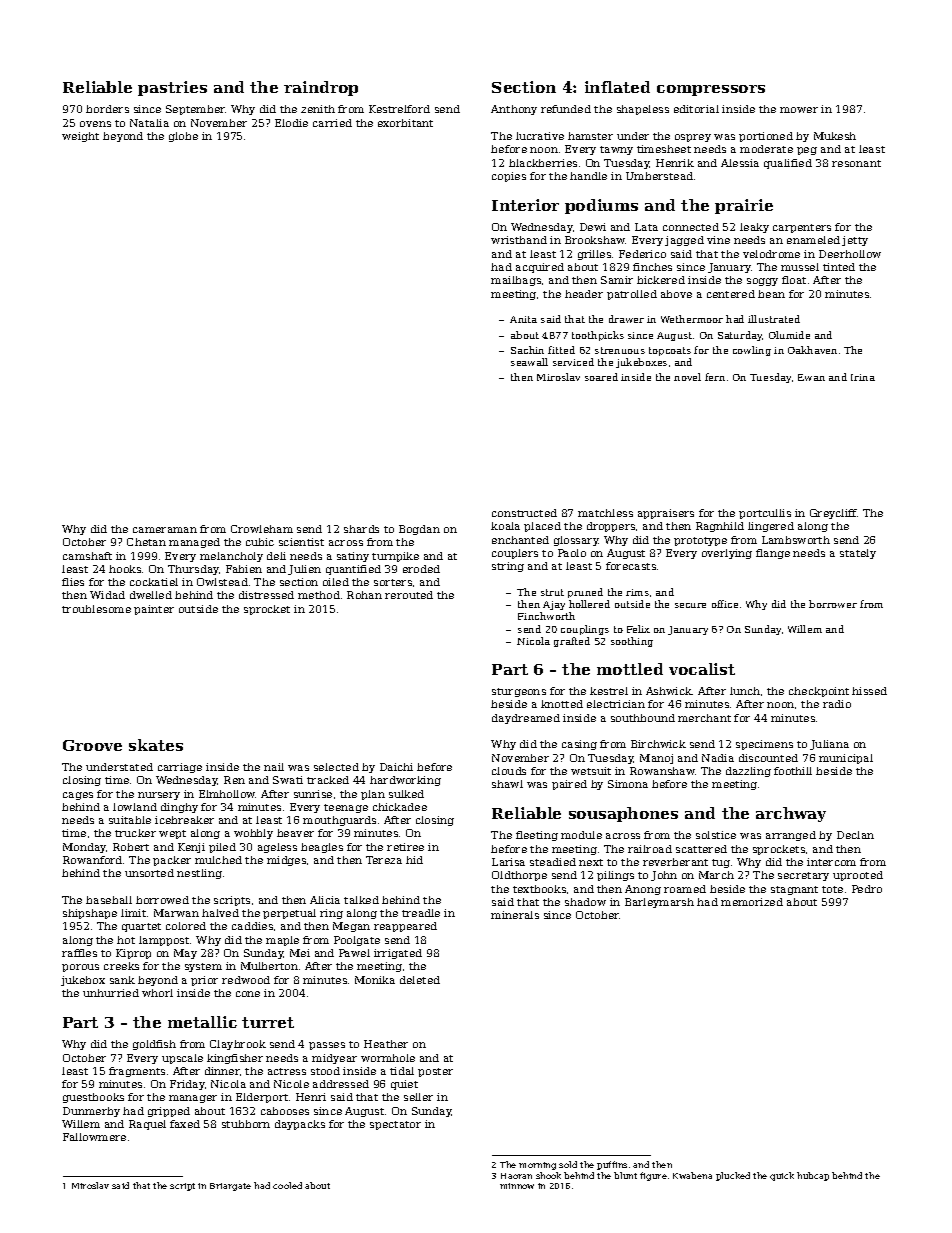  I want to click on flies, so click(73, 582).
